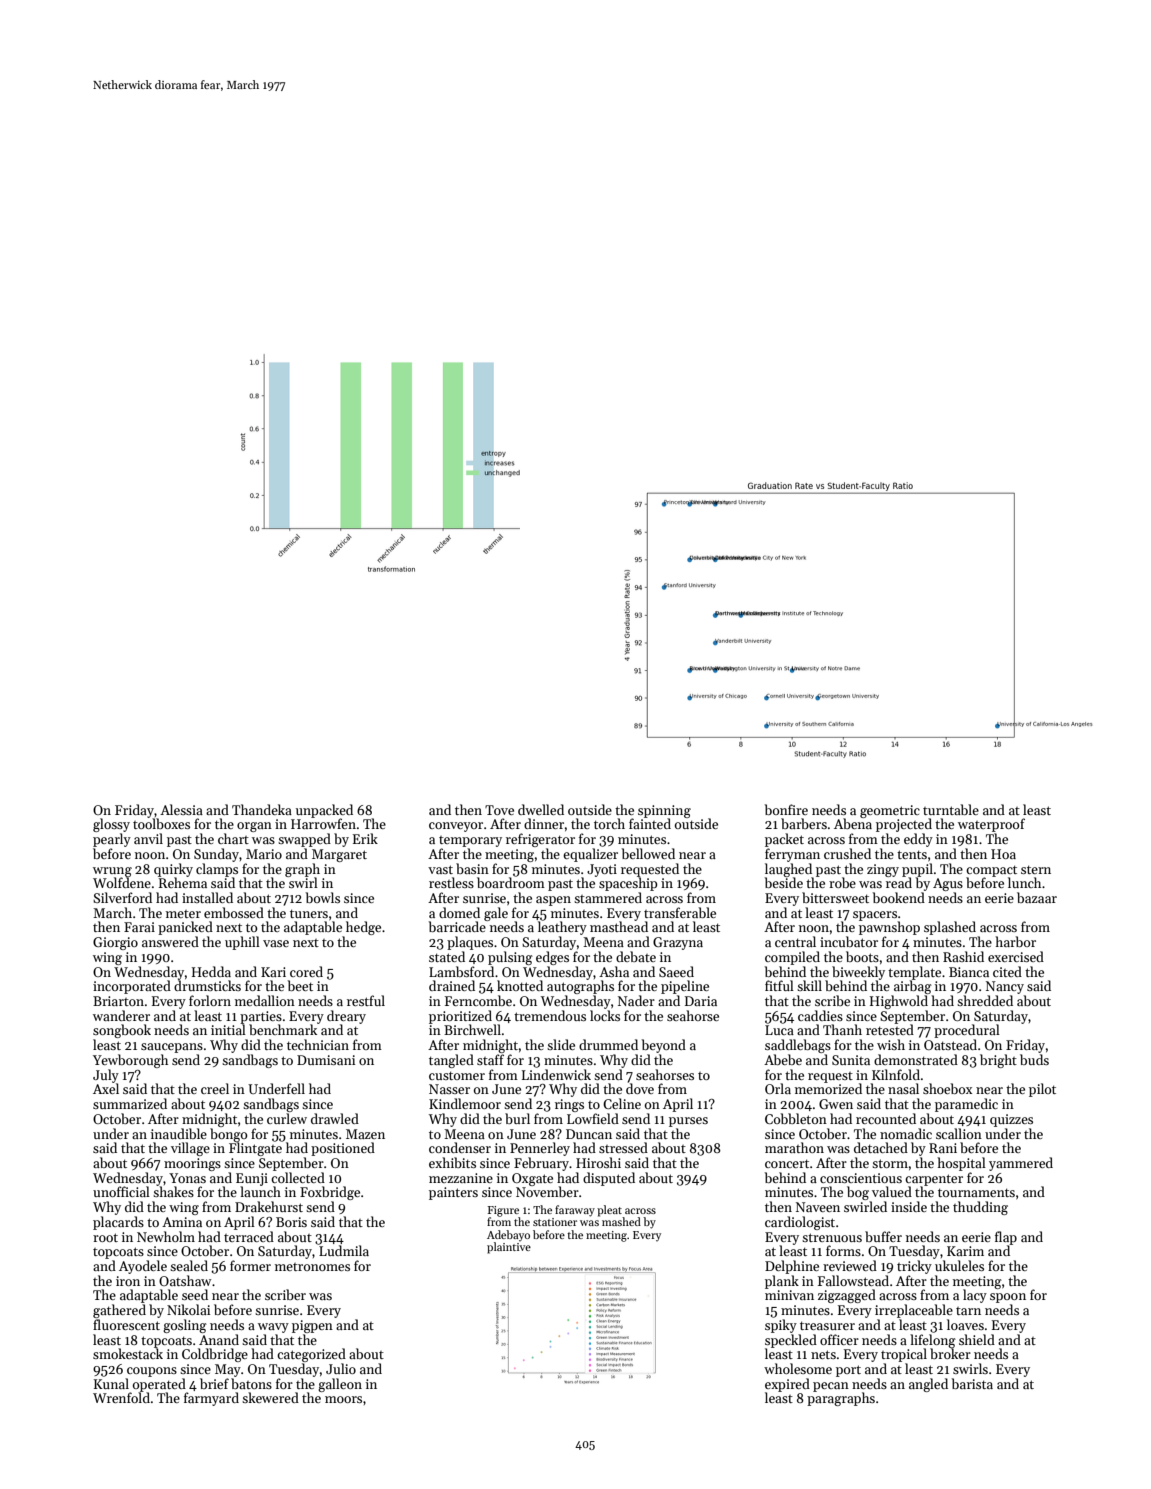 Image resolution: width=1151 pixels, height=1489 pixels. I want to click on barricade, so click(457, 926).
